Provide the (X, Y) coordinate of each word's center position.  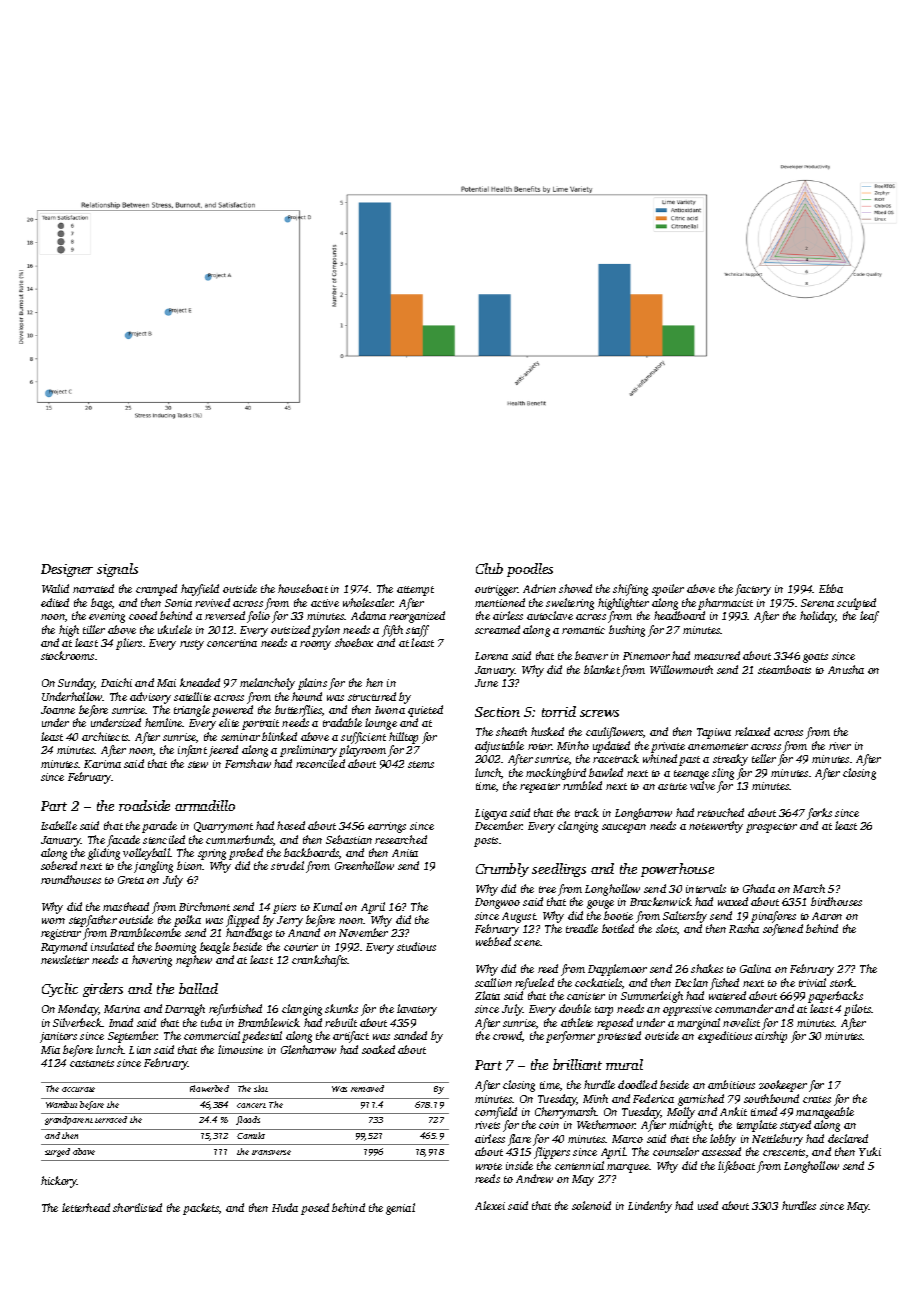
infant (192, 751)
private (668, 747)
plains (312, 684)
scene (527, 943)
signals (117, 570)
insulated (112, 946)
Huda (285, 1207)
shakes (707, 968)
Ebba (831, 588)
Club (489, 568)
